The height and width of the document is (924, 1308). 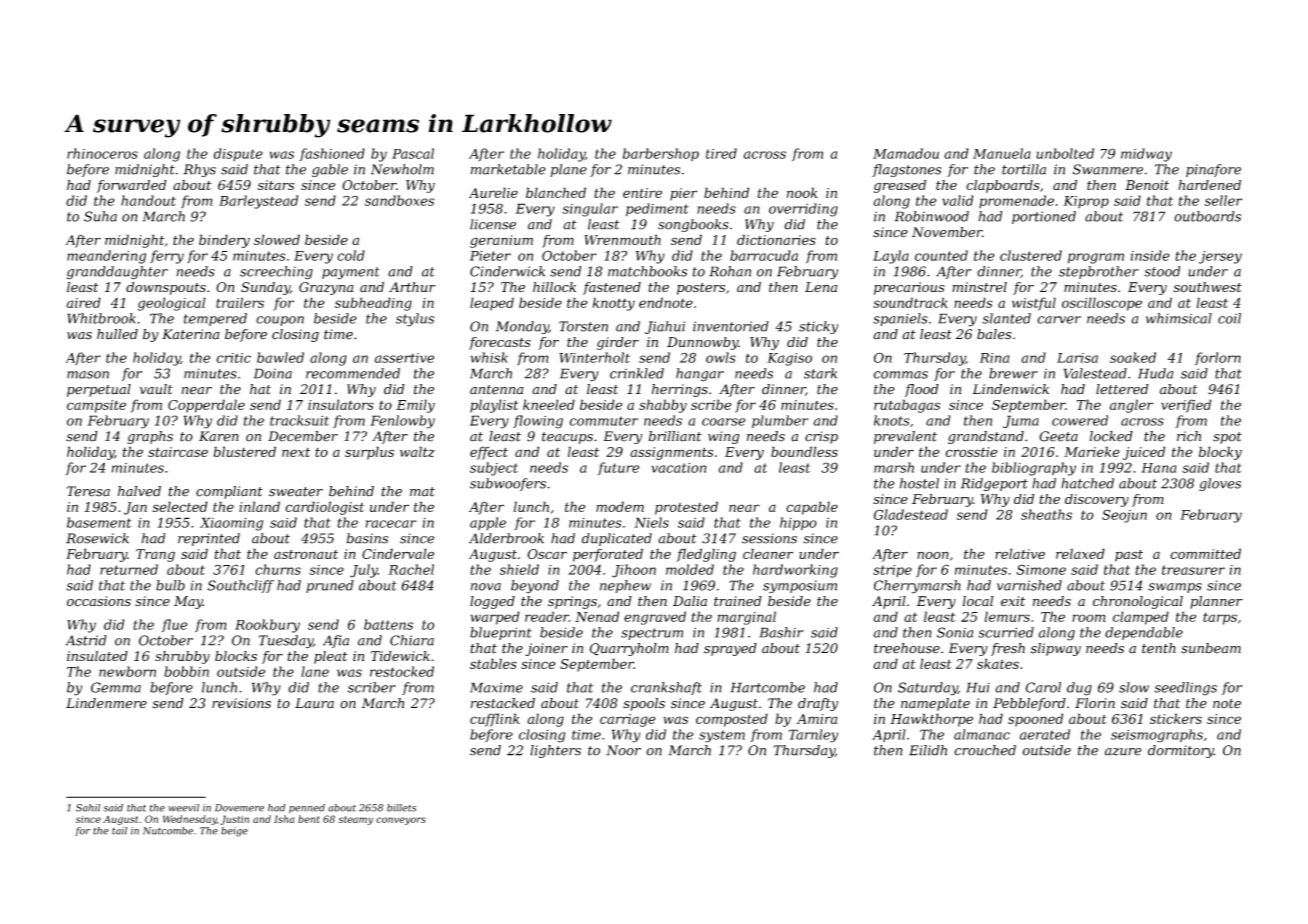 I want to click on bales, so click(x=994, y=334).
